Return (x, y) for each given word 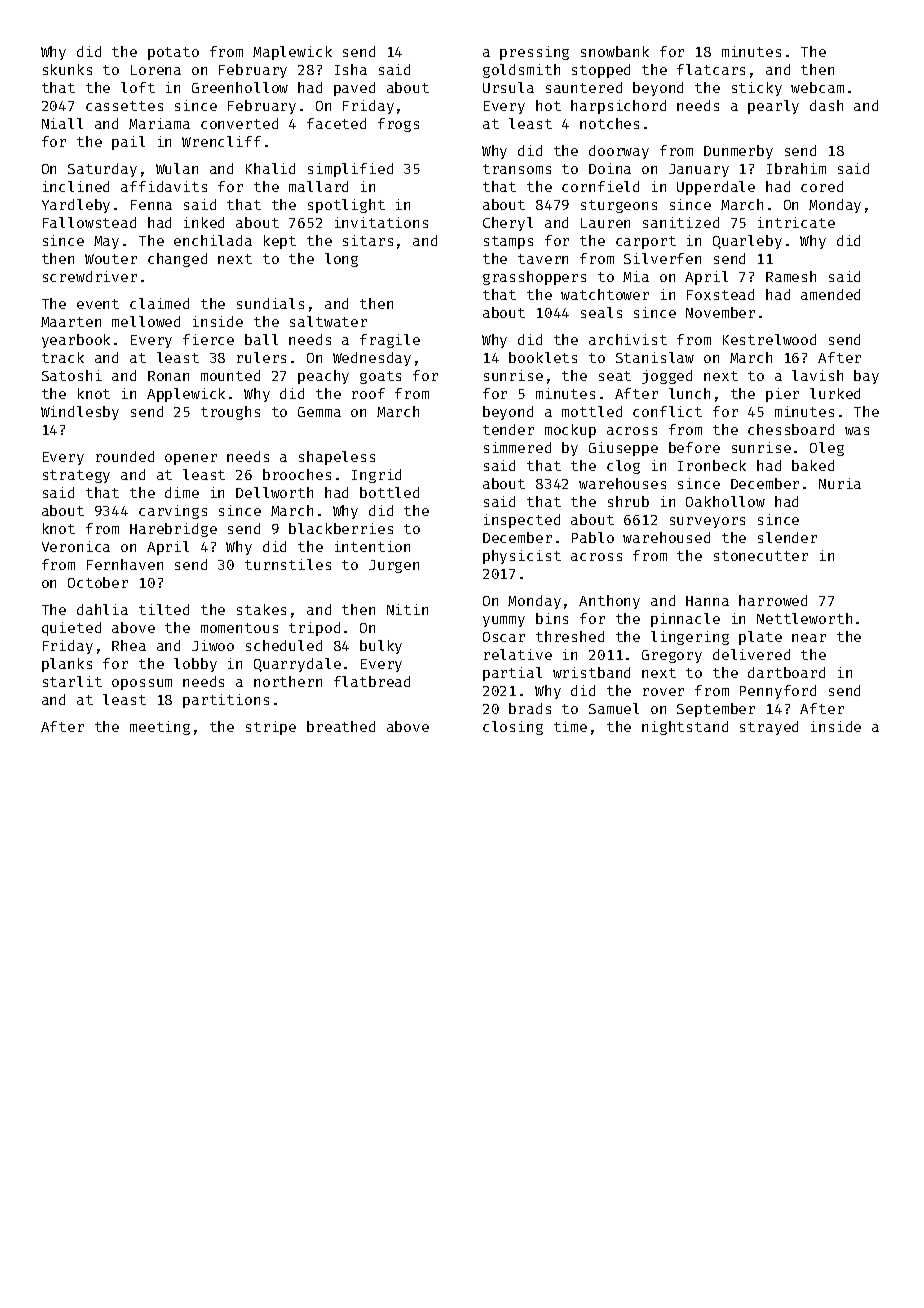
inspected (522, 521)
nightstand (685, 728)
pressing (534, 53)
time (570, 726)
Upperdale (716, 188)
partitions (226, 701)
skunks (67, 69)
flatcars (711, 69)
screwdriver (90, 276)
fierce (208, 339)
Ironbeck (712, 465)
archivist (628, 339)
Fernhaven (125, 564)
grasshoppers (534, 278)
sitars (368, 240)
